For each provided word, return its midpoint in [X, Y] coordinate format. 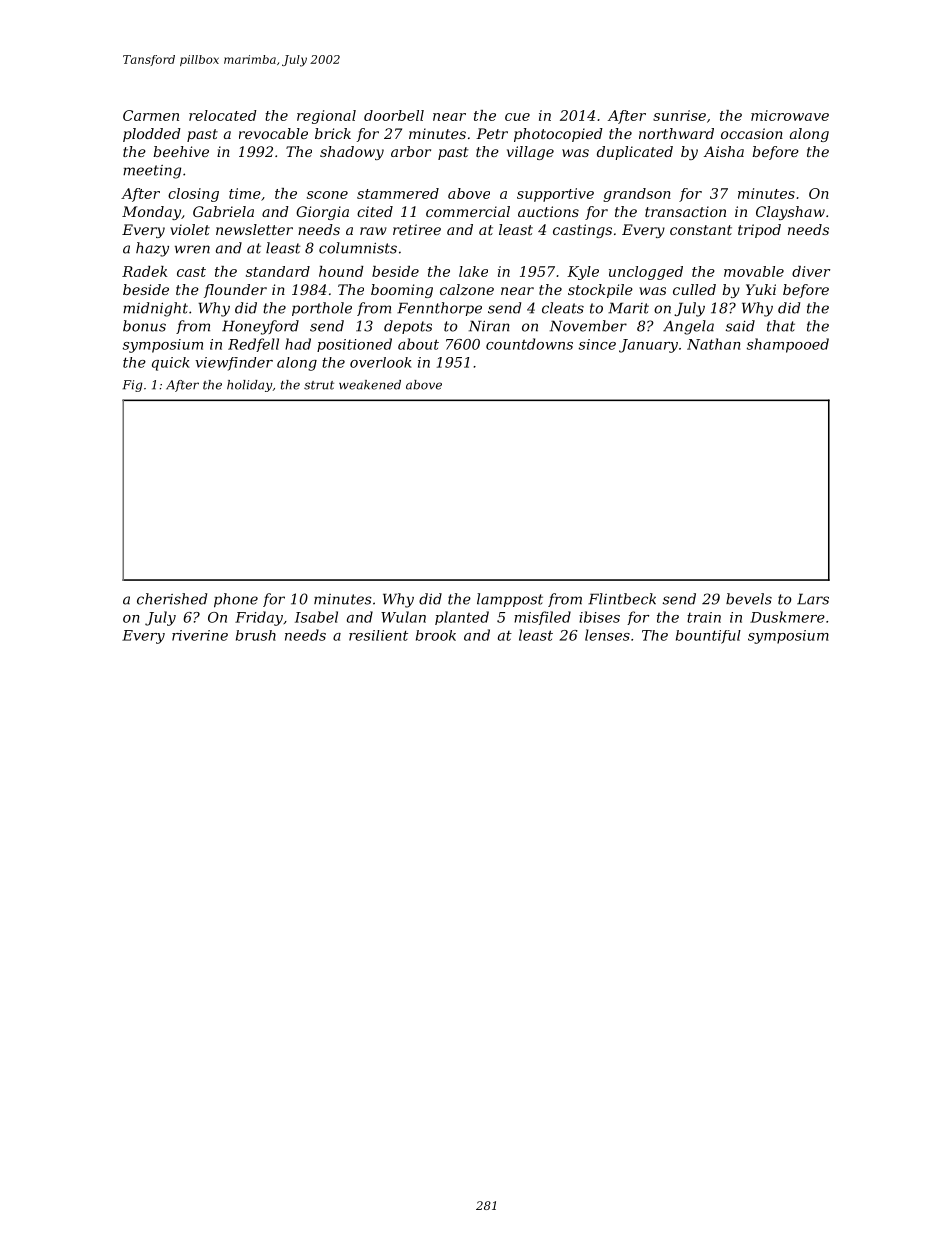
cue [517, 117]
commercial [468, 211]
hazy [152, 249]
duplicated [635, 153]
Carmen [151, 115]
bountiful [708, 637]
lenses [607, 635]
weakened [370, 385]
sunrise [679, 115]
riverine [200, 635]
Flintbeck [622, 599]
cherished [172, 599]
